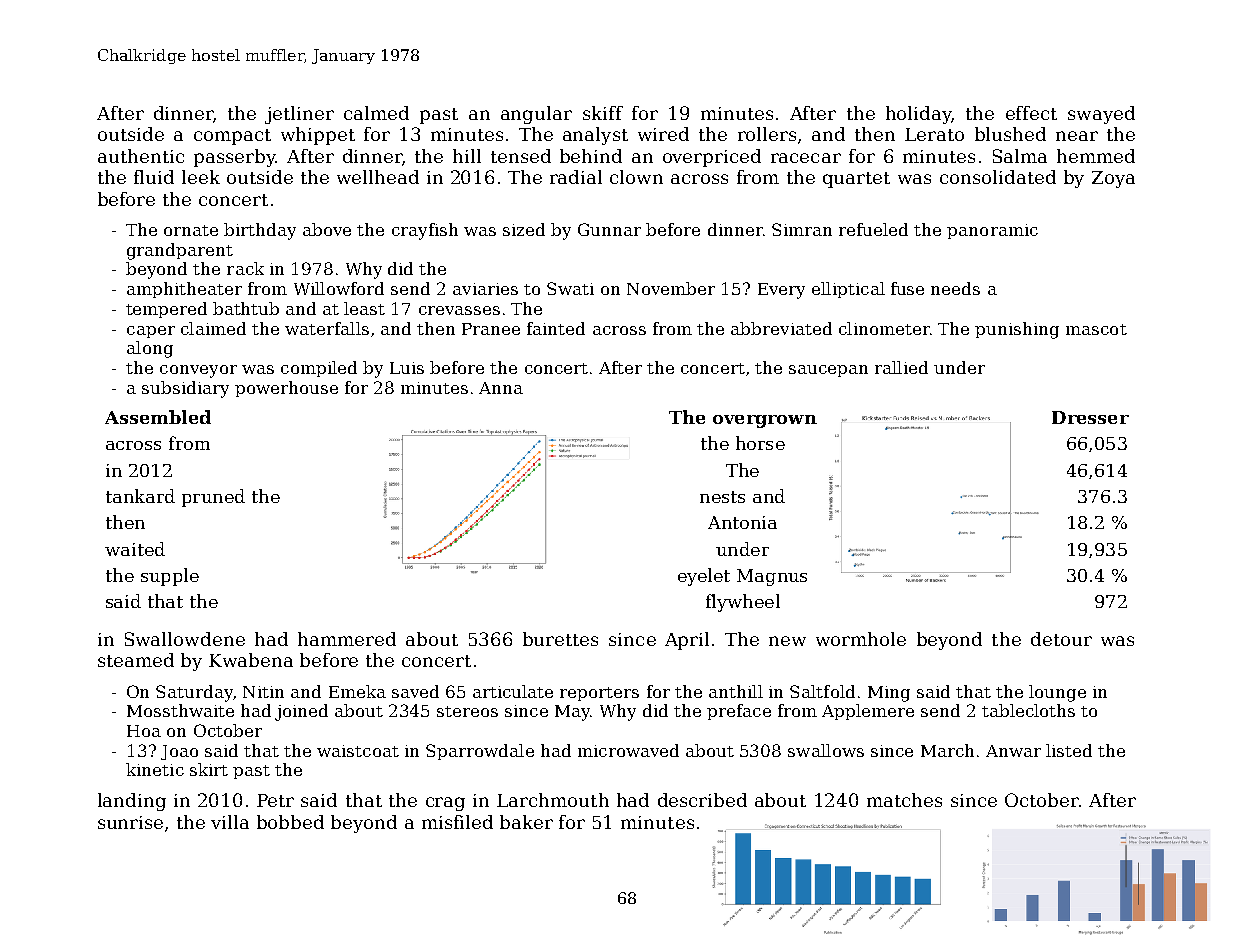 The width and height of the screenshot is (1233, 952). Describe the element at coordinates (742, 522) in the screenshot. I see `Antonia` at that location.
